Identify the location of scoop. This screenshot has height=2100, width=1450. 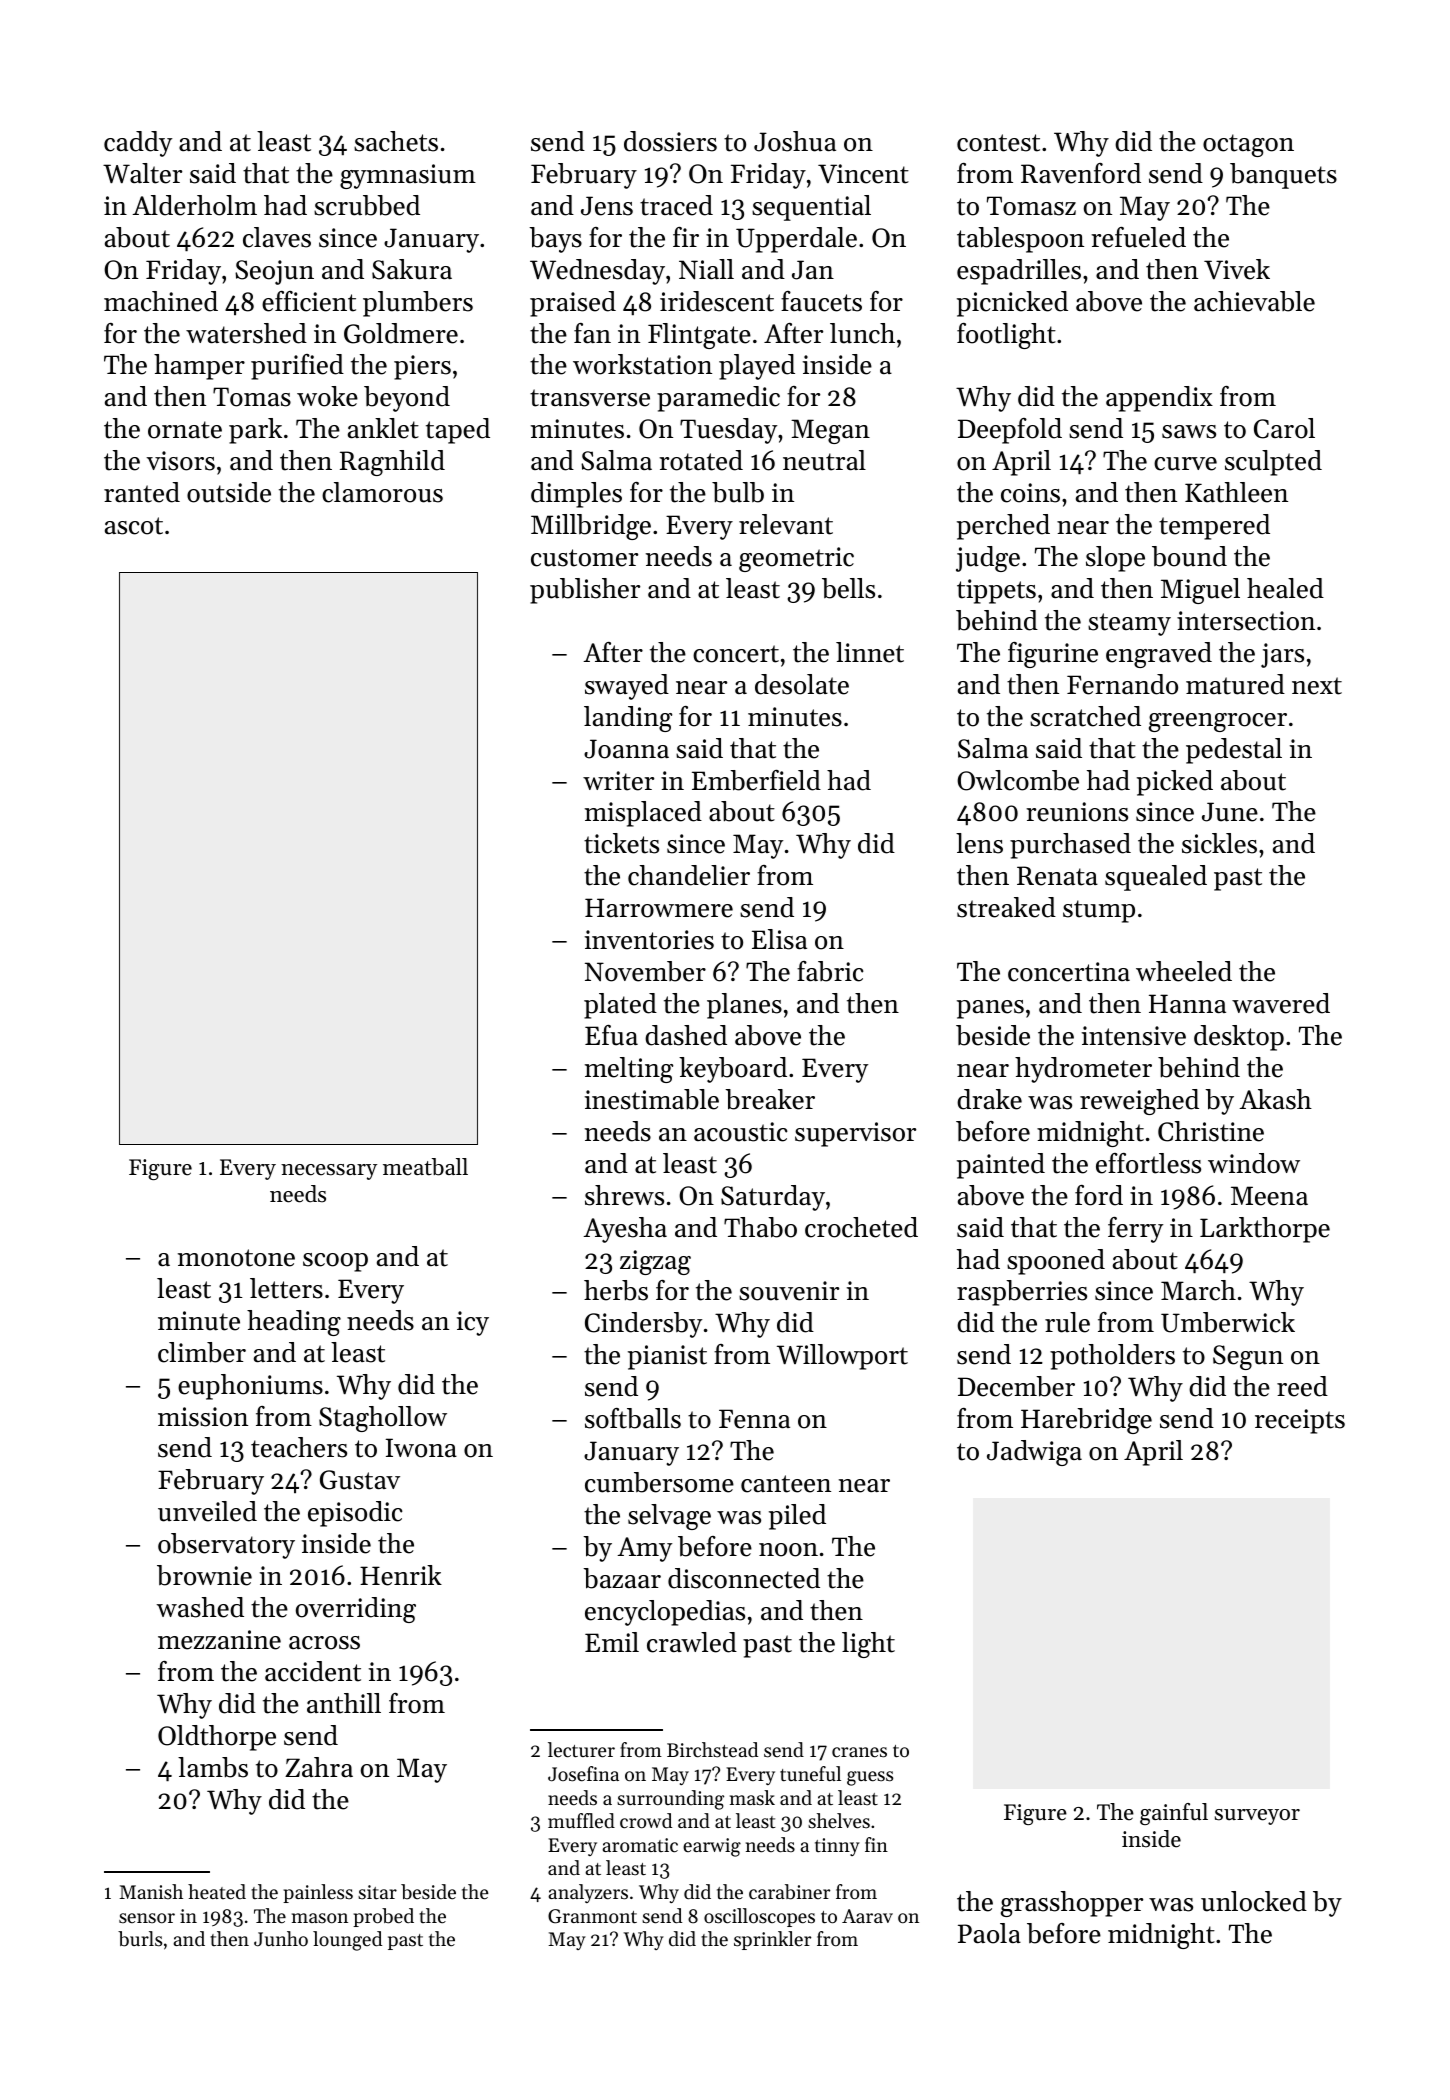
(335, 1262).
